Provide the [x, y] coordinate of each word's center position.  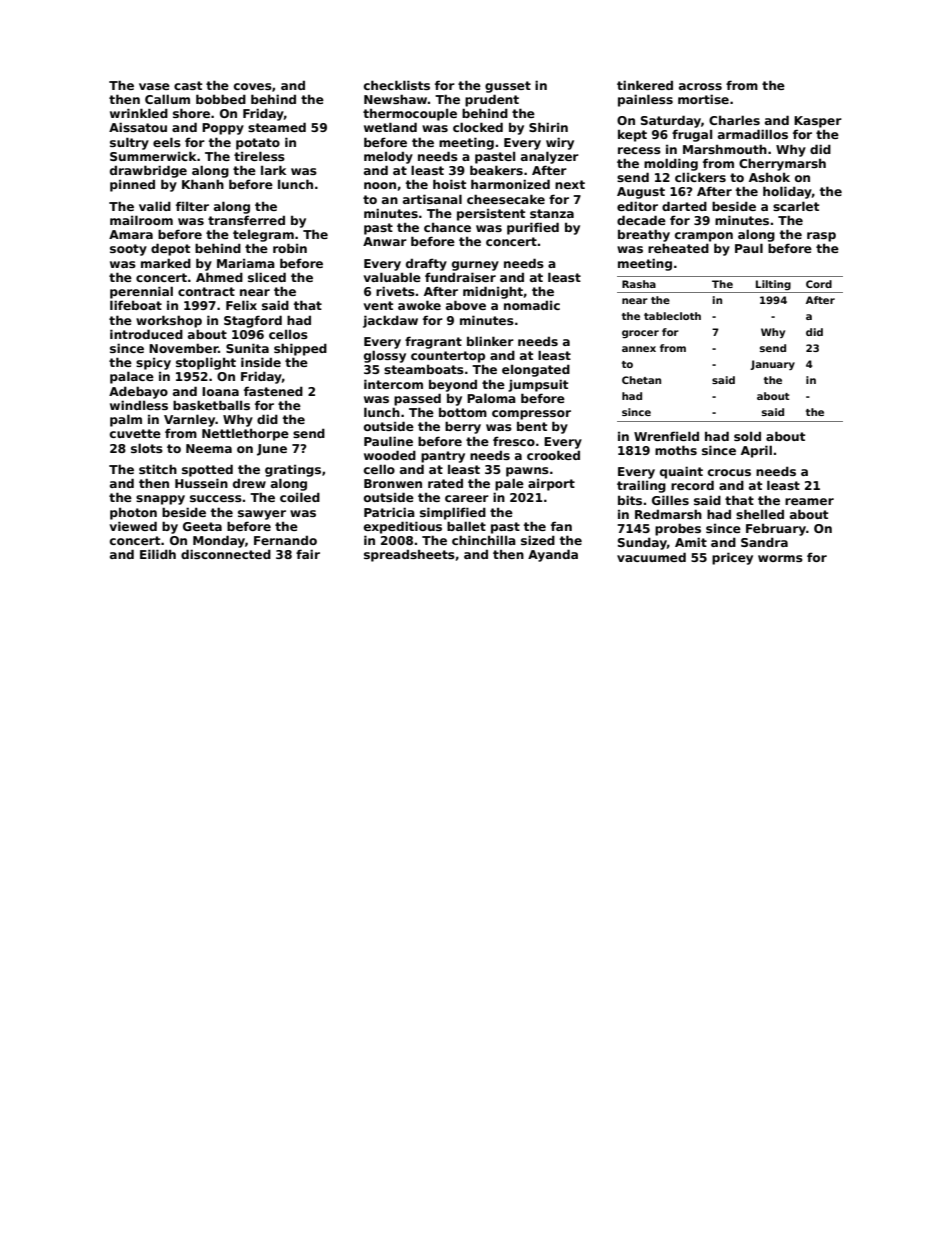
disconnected [226, 554]
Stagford [253, 321]
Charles [734, 120]
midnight [493, 292]
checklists [397, 85]
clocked [478, 127]
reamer [809, 501]
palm [126, 420]
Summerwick [153, 156]
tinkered [645, 85]
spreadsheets [409, 555]
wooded [390, 455]
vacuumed [651, 557]
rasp [821, 237]
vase [154, 86]
